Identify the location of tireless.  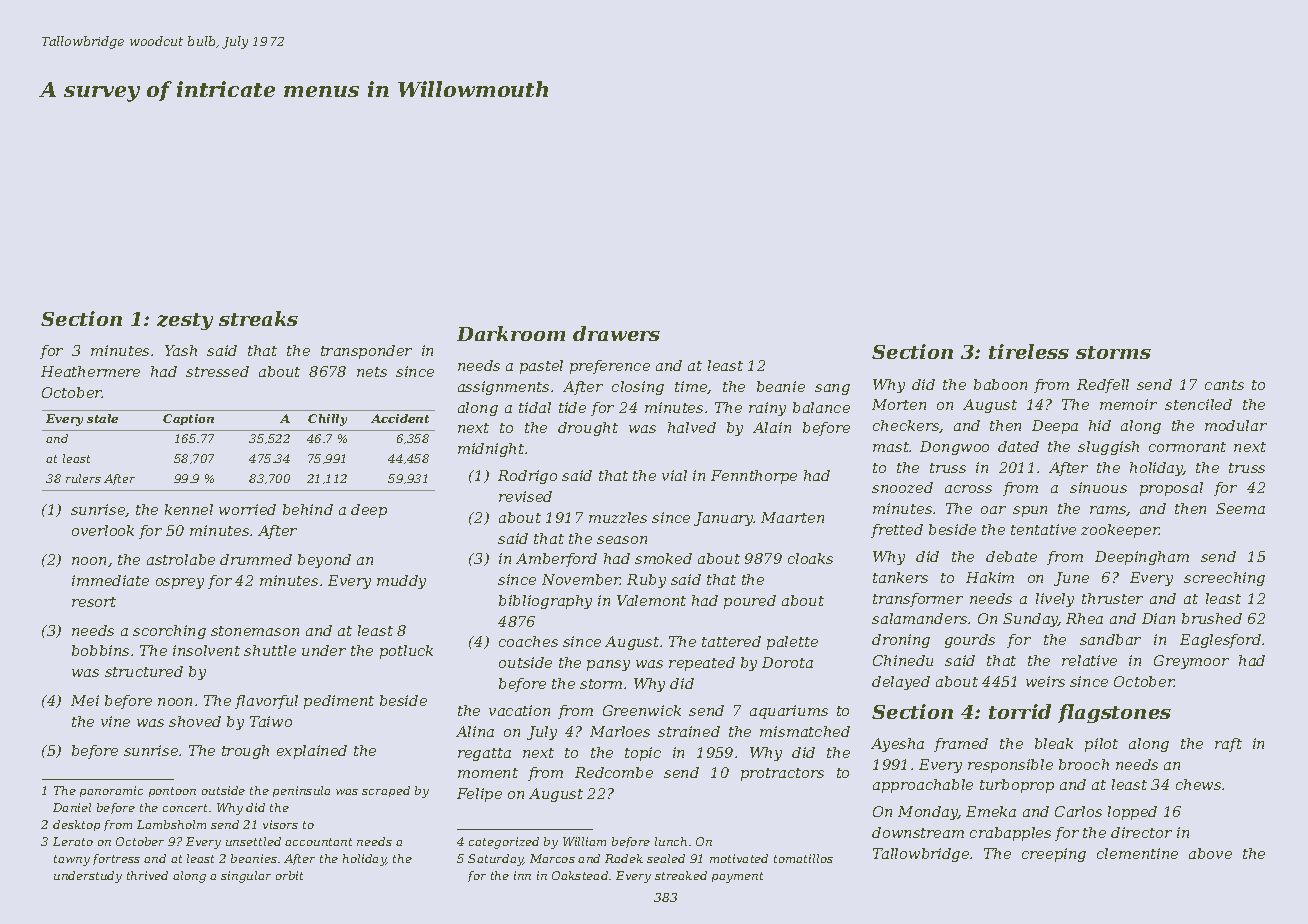
(1029, 351).
